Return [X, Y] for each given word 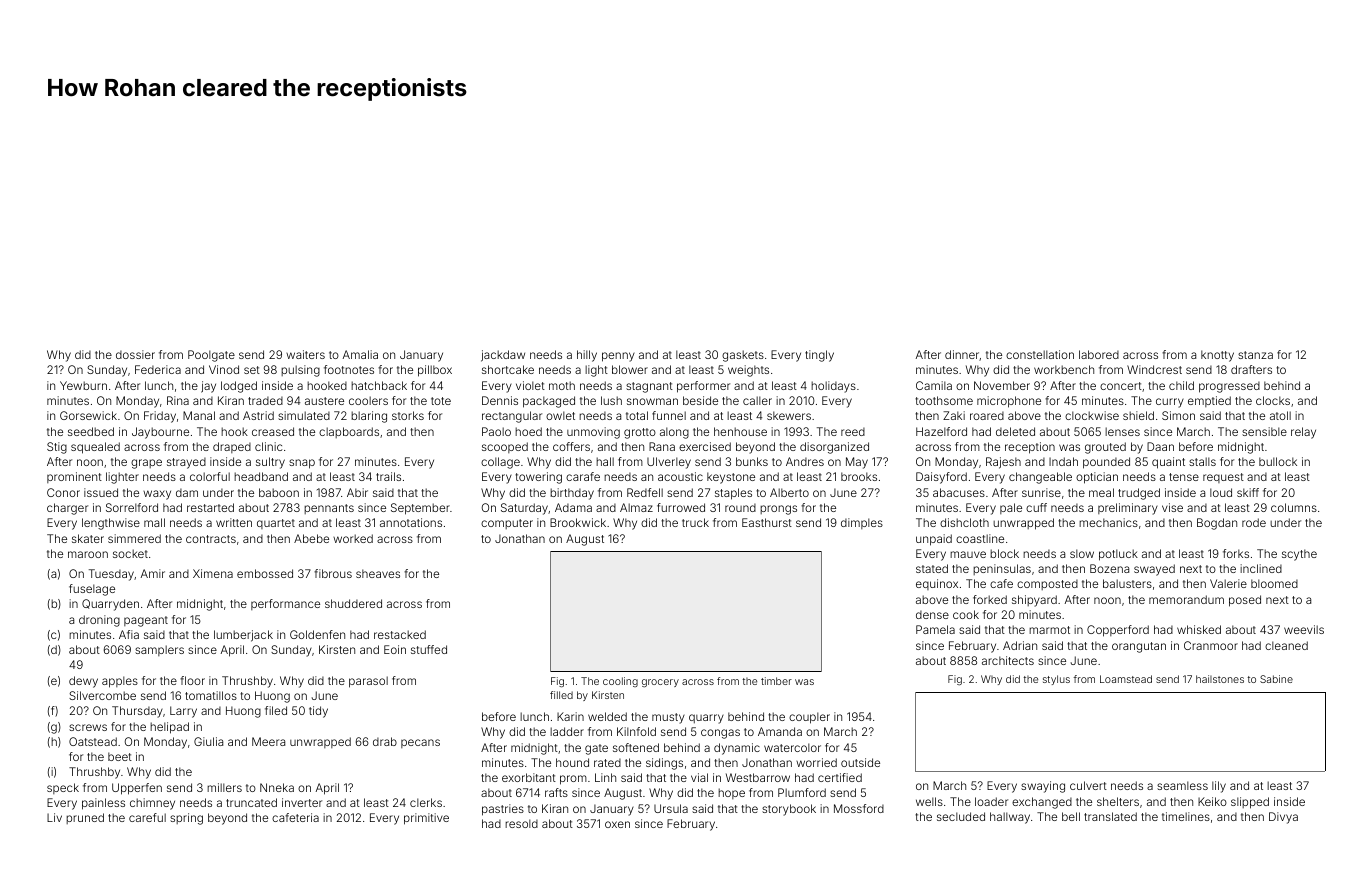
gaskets [743, 356]
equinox [937, 584]
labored [1099, 354]
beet [120, 756]
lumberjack [243, 636]
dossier [135, 354]
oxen [617, 824]
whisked [1199, 629]
